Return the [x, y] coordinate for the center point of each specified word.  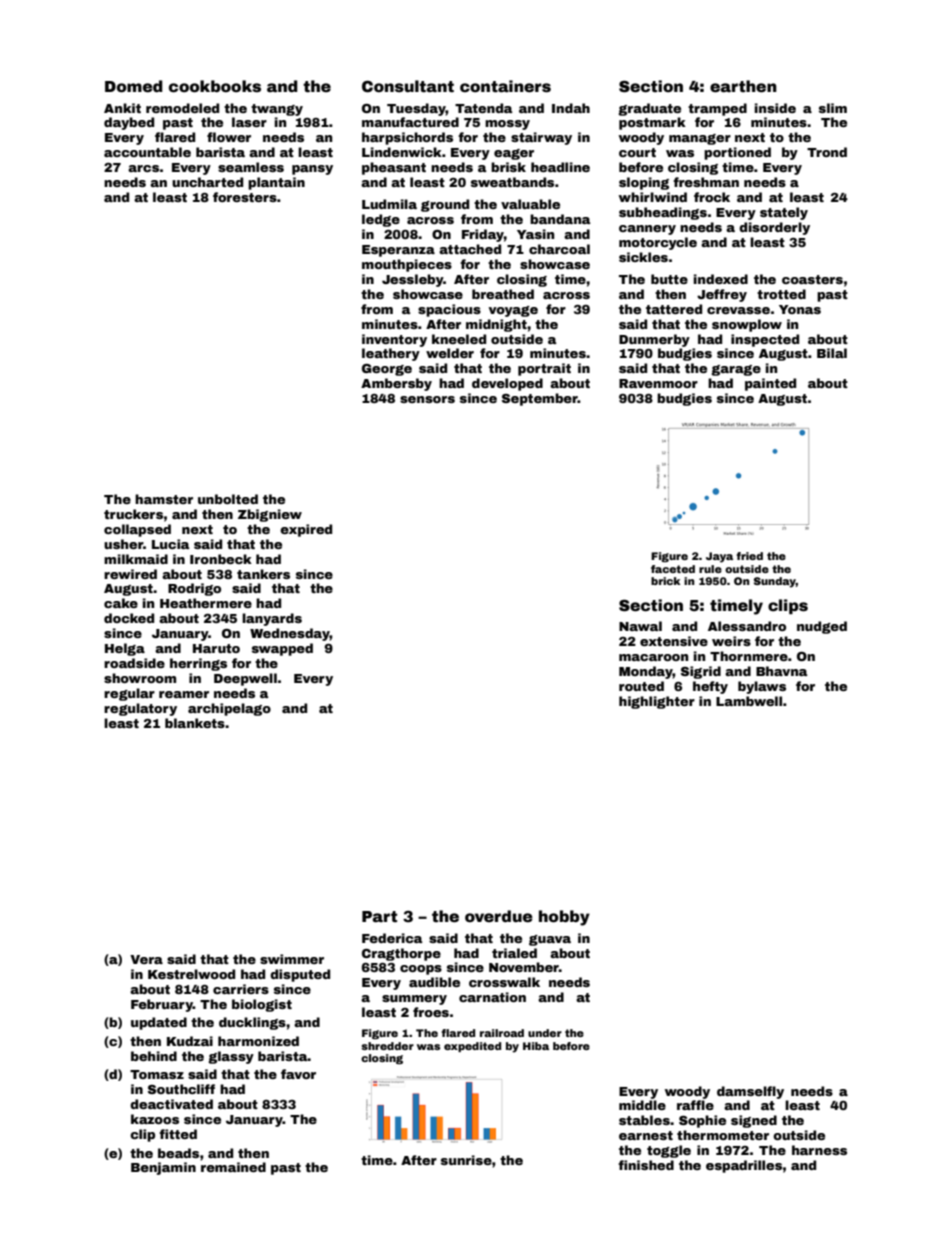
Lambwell [749, 701]
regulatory [140, 709]
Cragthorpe [401, 954]
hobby [564, 918]
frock [712, 197]
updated [159, 1023]
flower [229, 137]
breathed [503, 294]
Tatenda [484, 108]
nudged [822, 627]
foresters [245, 197]
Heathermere [206, 603]
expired [306, 530]
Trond [827, 152]
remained [233, 1167]
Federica [392, 938]
